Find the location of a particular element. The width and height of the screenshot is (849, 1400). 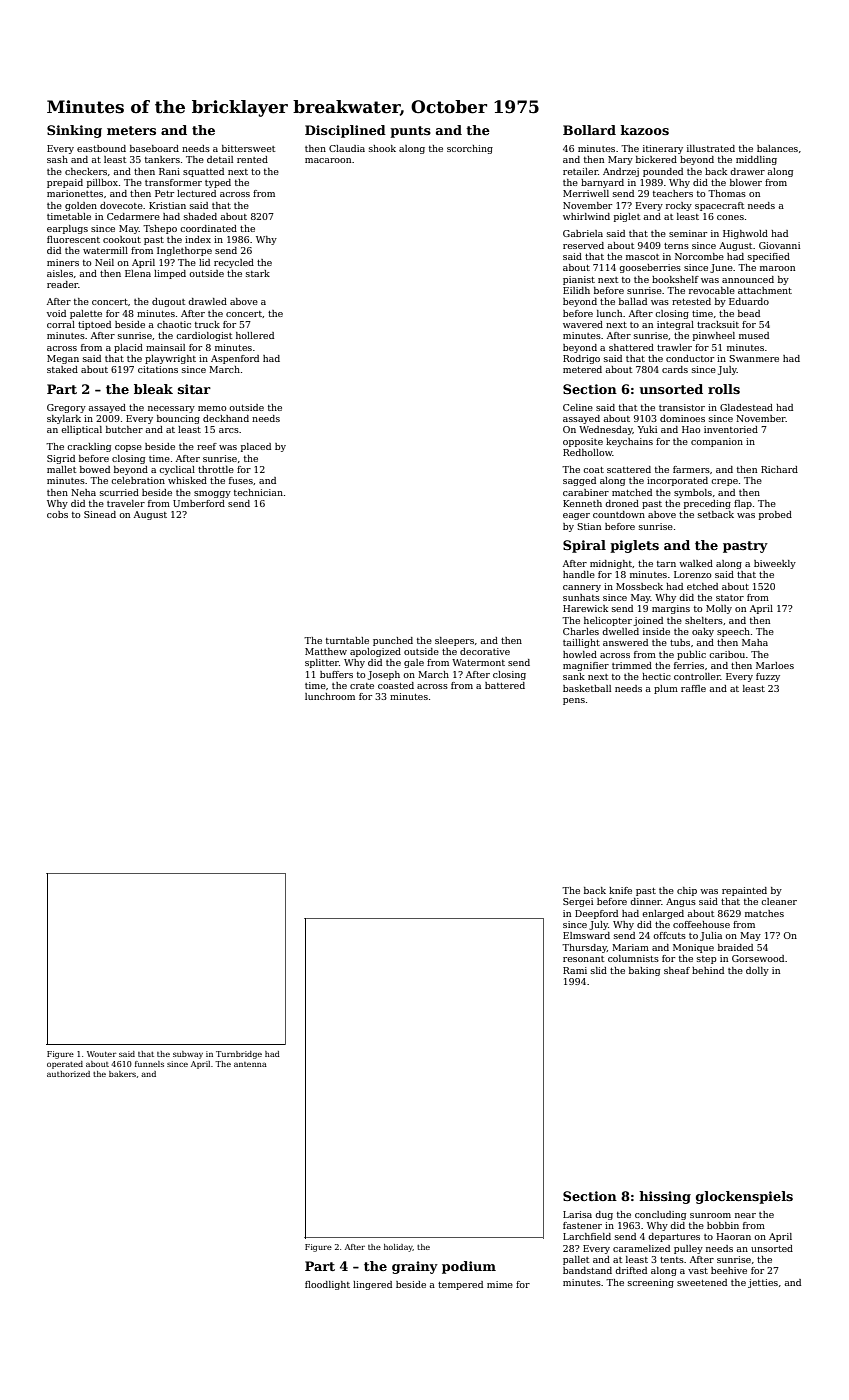

Rami is located at coordinates (575, 970).
